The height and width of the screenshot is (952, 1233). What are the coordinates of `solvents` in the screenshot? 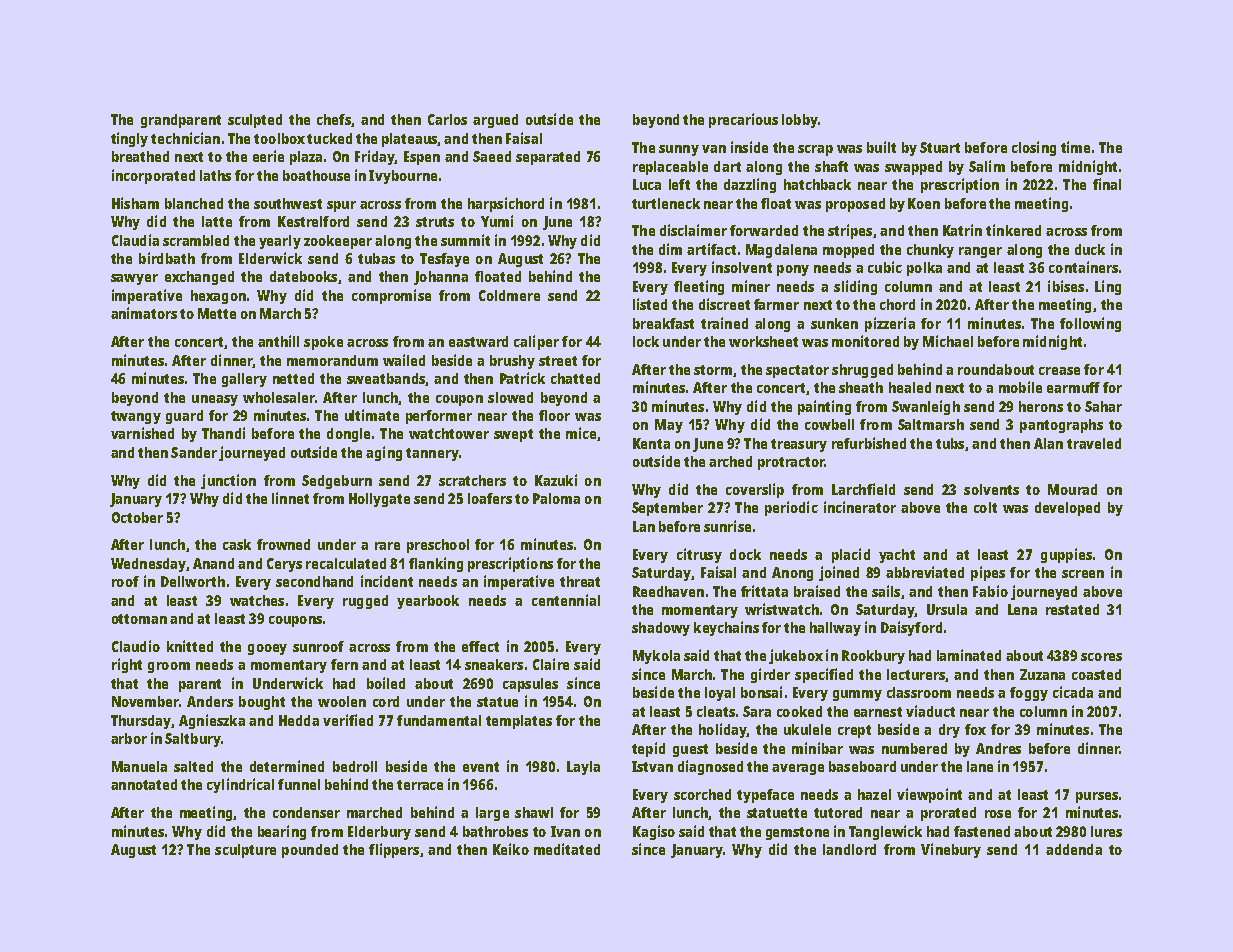 It's located at (991, 489).
